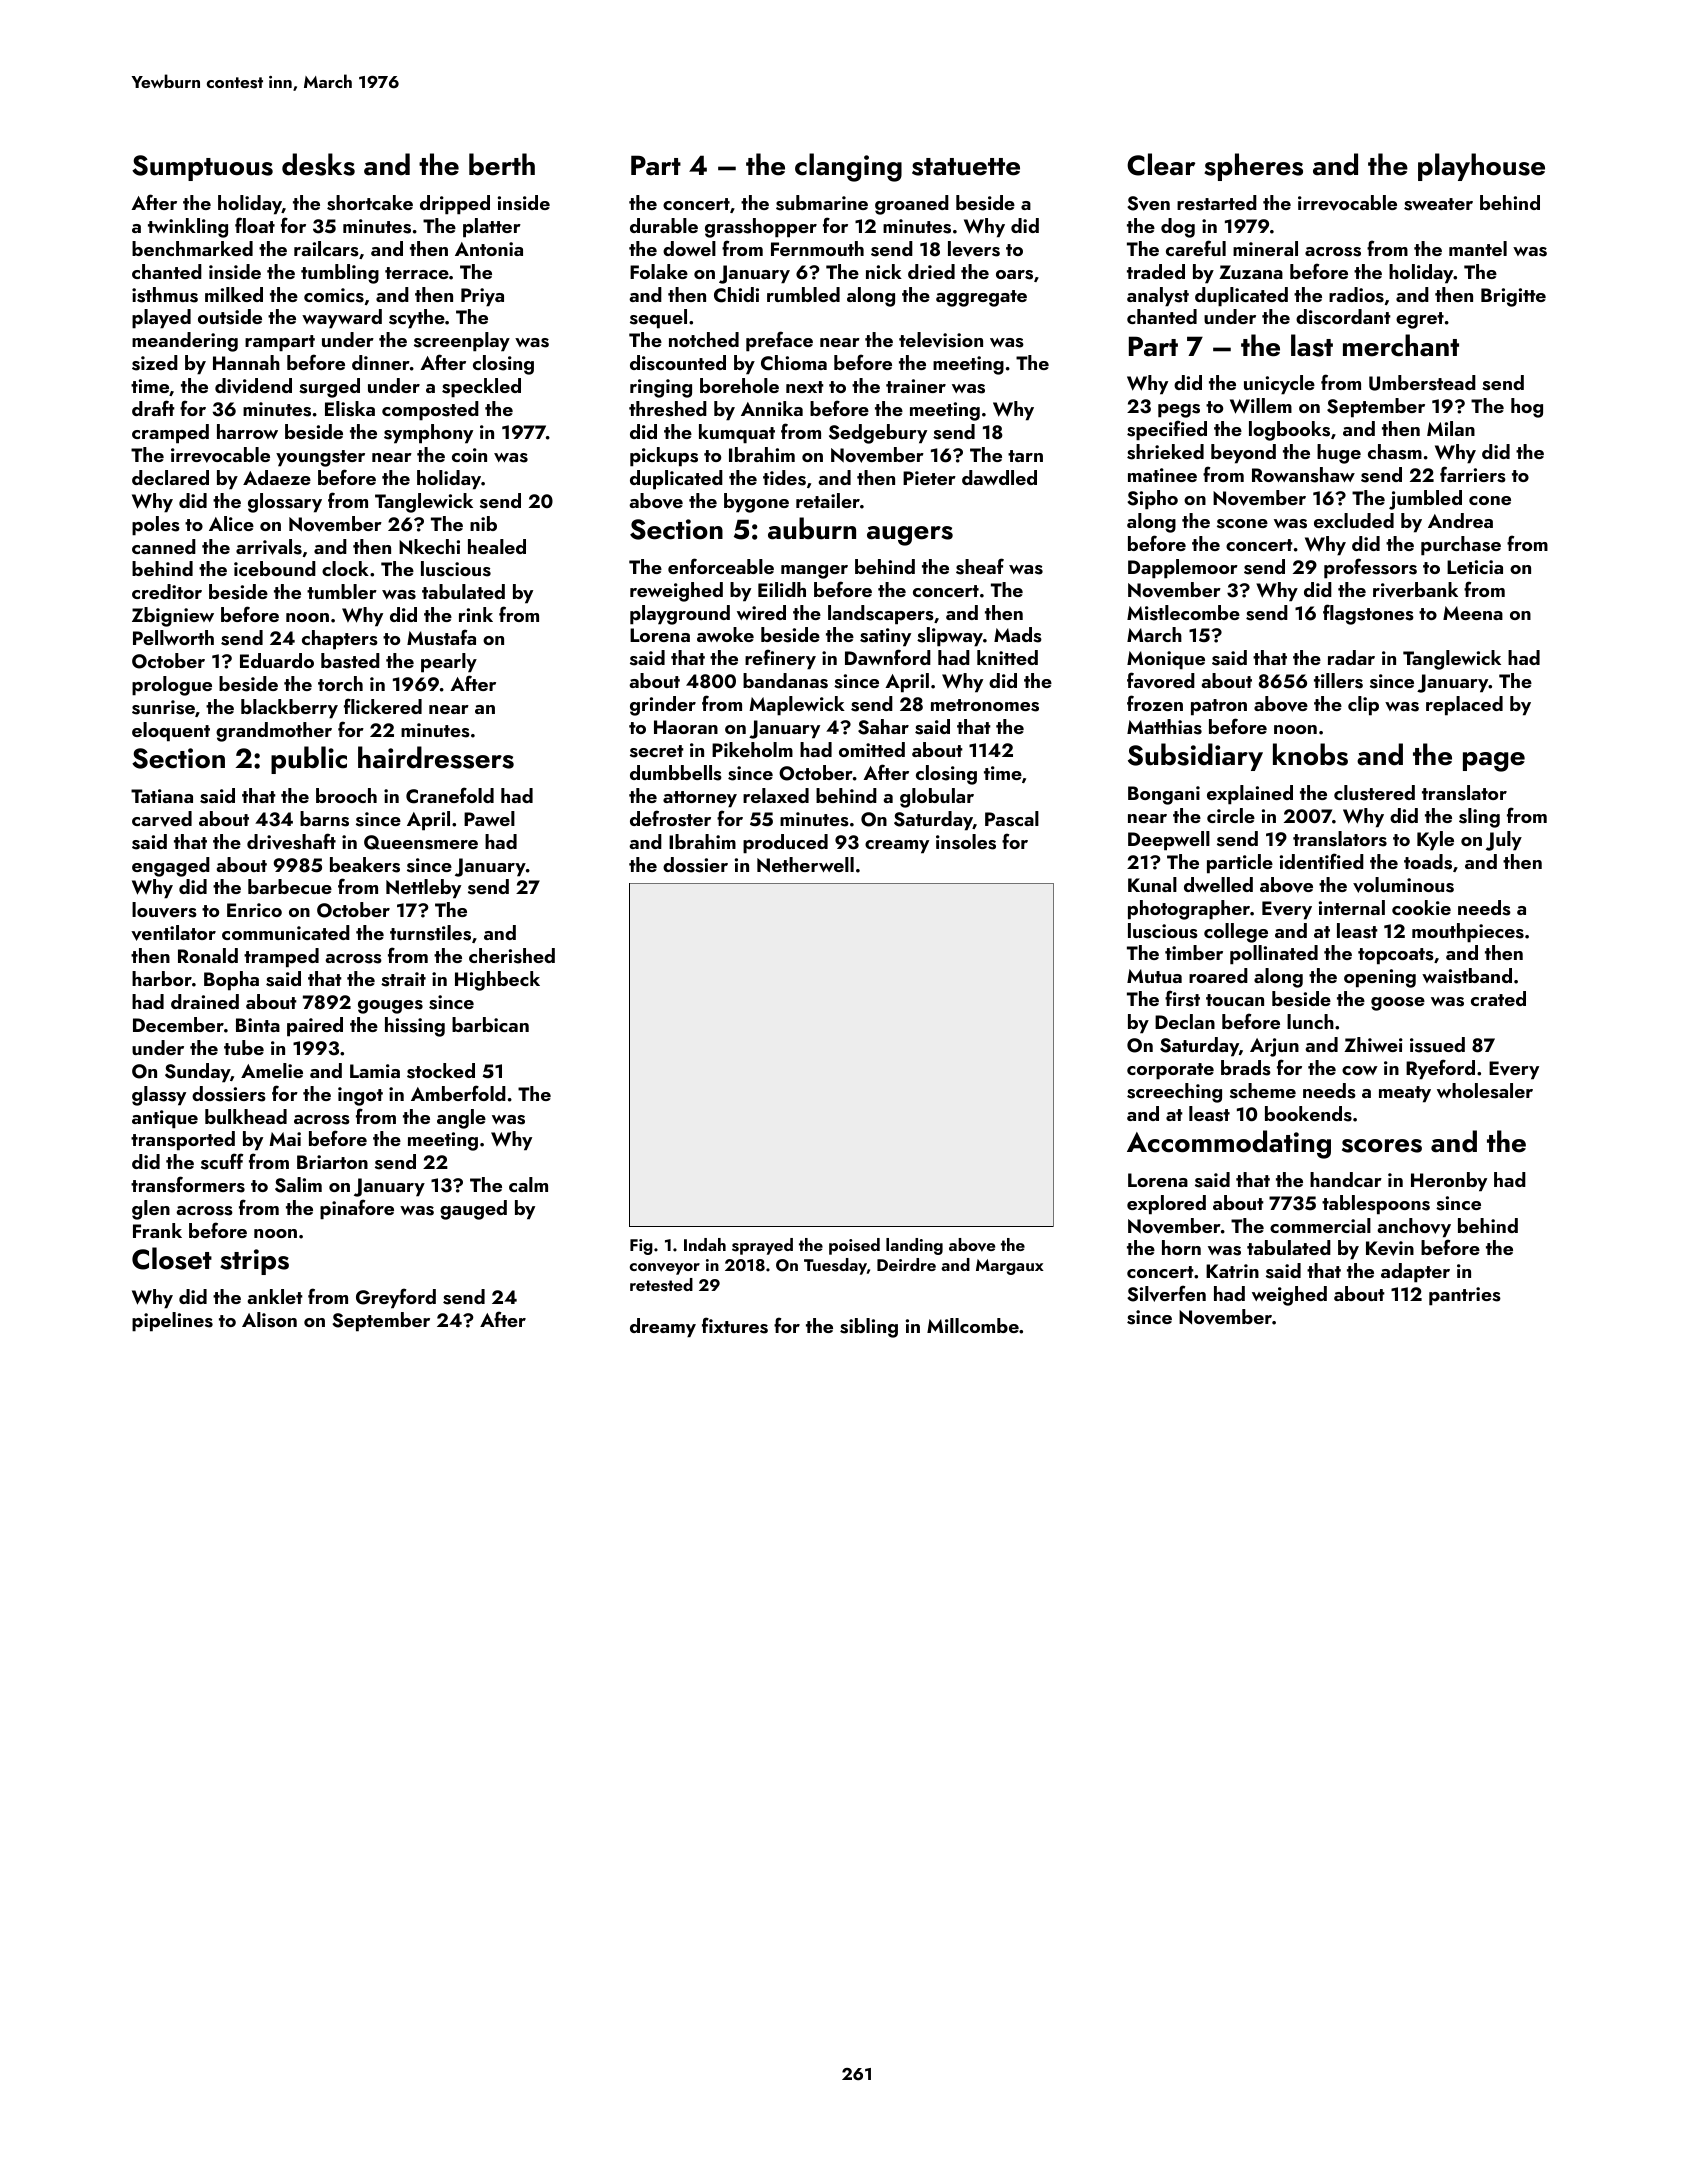 Image resolution: width=1683 pixels, height=2178 pixels. What do you see at coordinates (1356, 295) in the screenshot?
I see `radios` at bounding box center [1356, 295].
